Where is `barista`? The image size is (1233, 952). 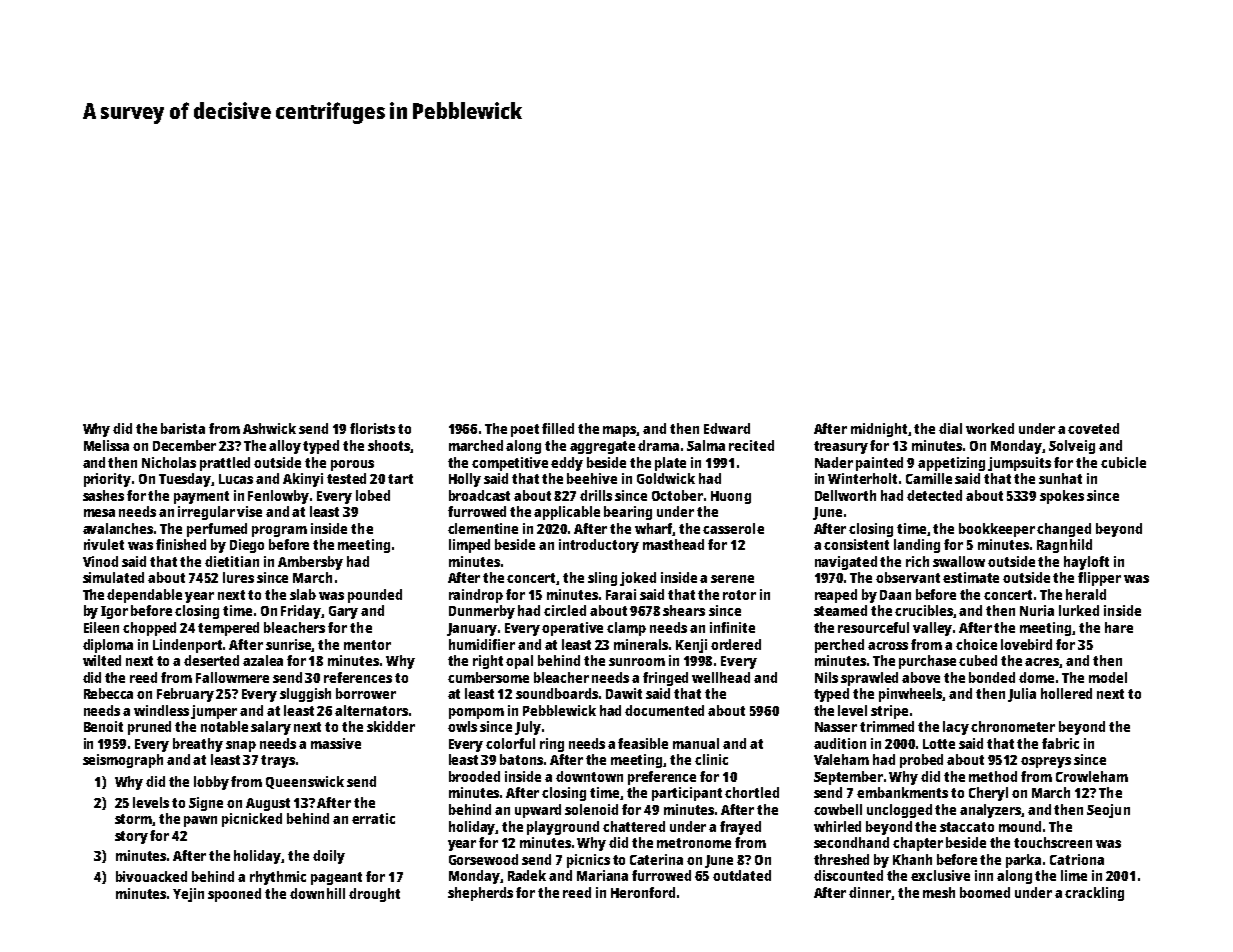 barista is located at coordinates (183, 428).
